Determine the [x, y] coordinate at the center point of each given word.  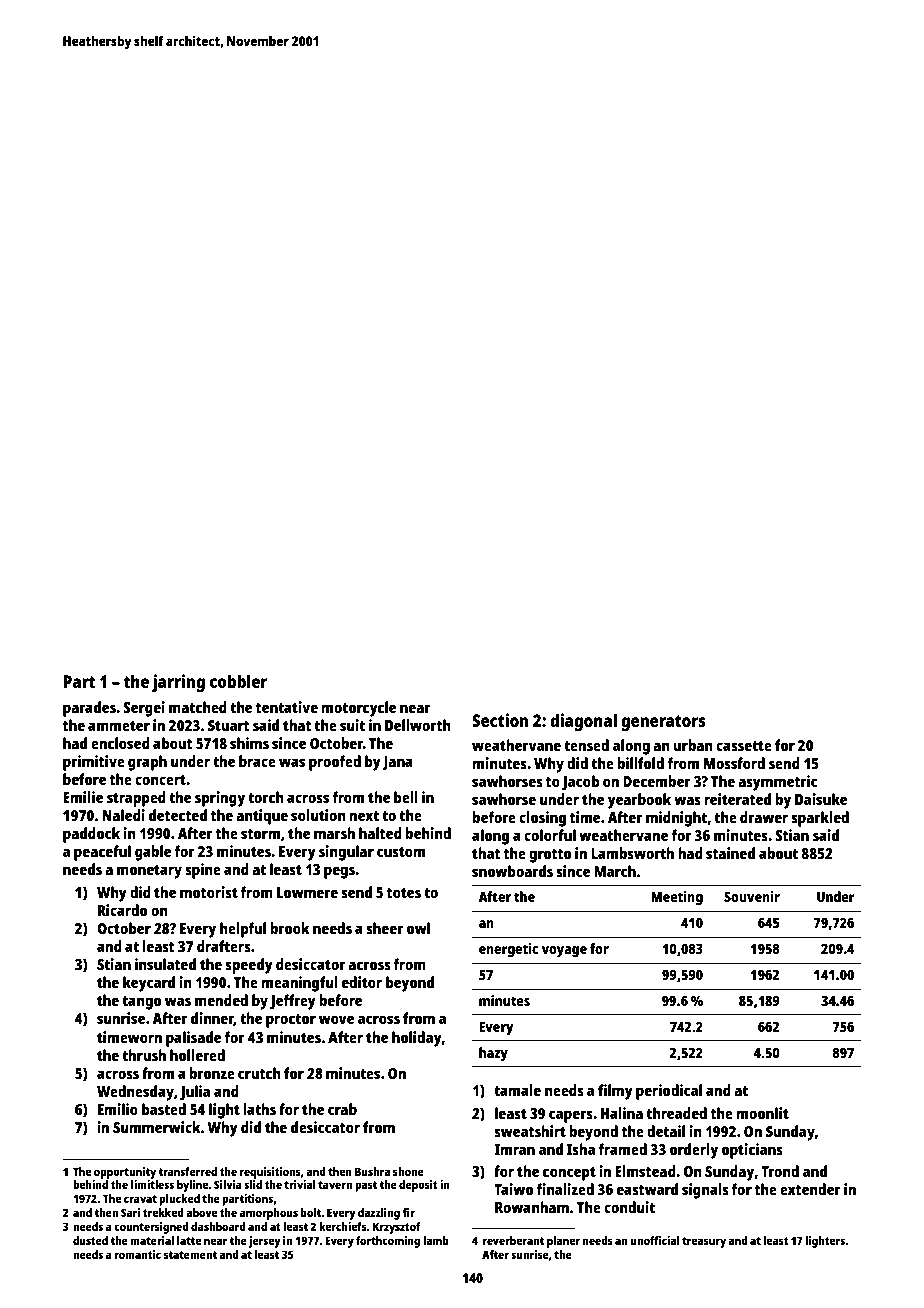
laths [259, 1109]
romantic [138, 1254]
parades [89, 709]
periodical [669, 1092]
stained [730, 853]
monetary [149, 872]
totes [404, 893]
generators [663, 723]
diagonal [583, 722]
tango [141, 1003]
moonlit [762, 1113]
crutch [259, 1073]
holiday [417, 1039]
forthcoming [388, 1242]
